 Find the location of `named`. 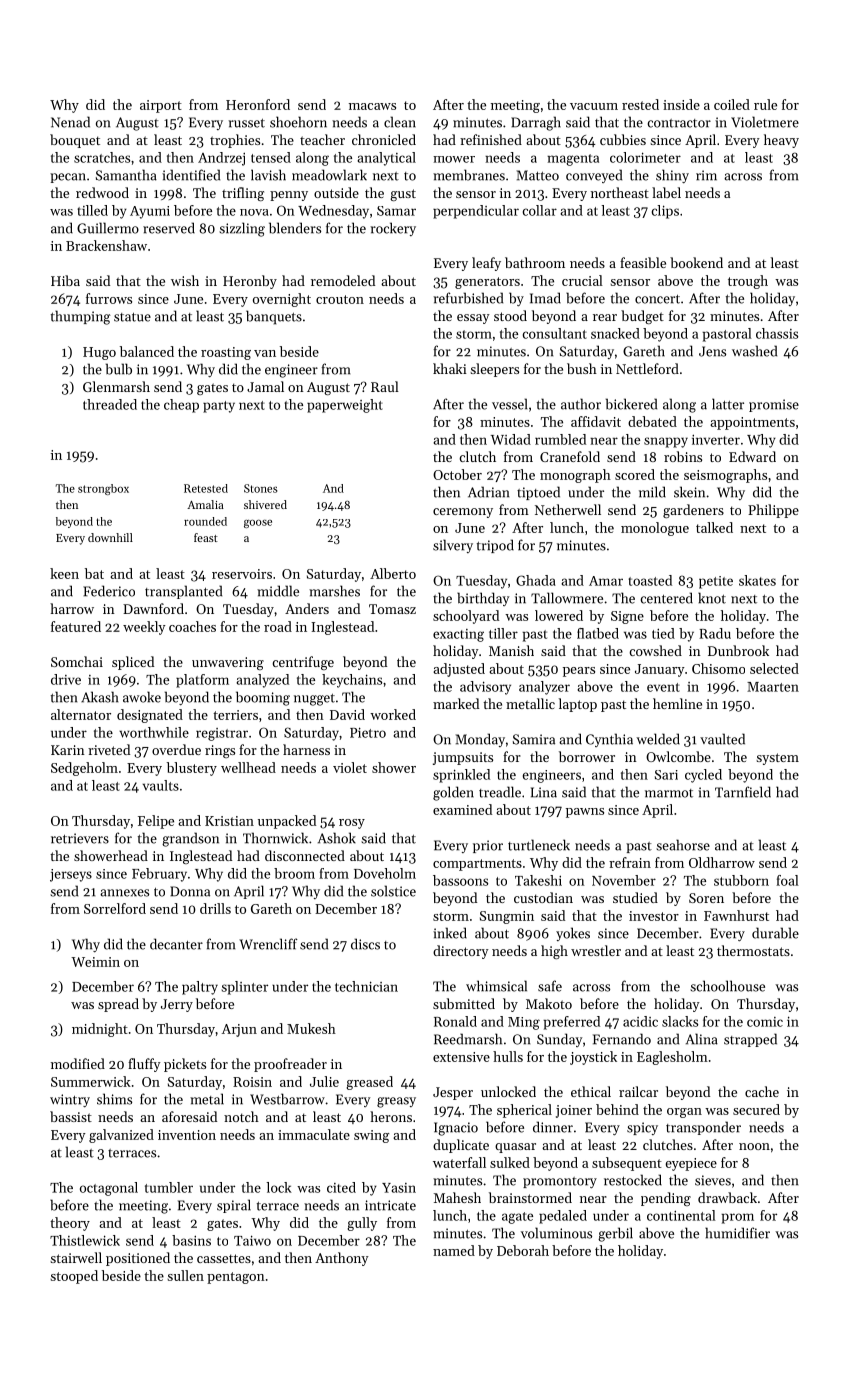

named is located at coordinates (454, 1250).
